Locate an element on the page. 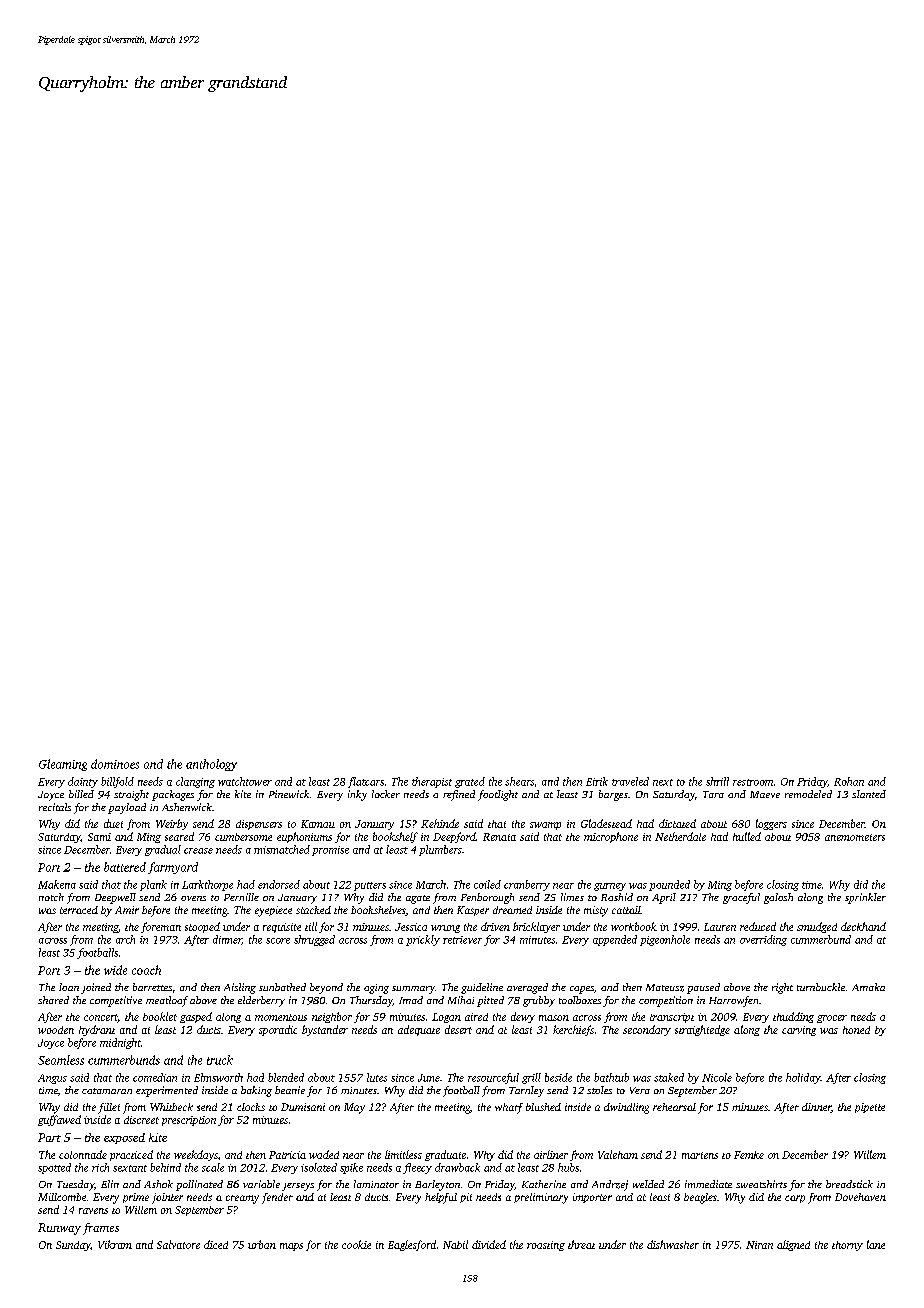  graduate is located at coordinates (445, 1155).
